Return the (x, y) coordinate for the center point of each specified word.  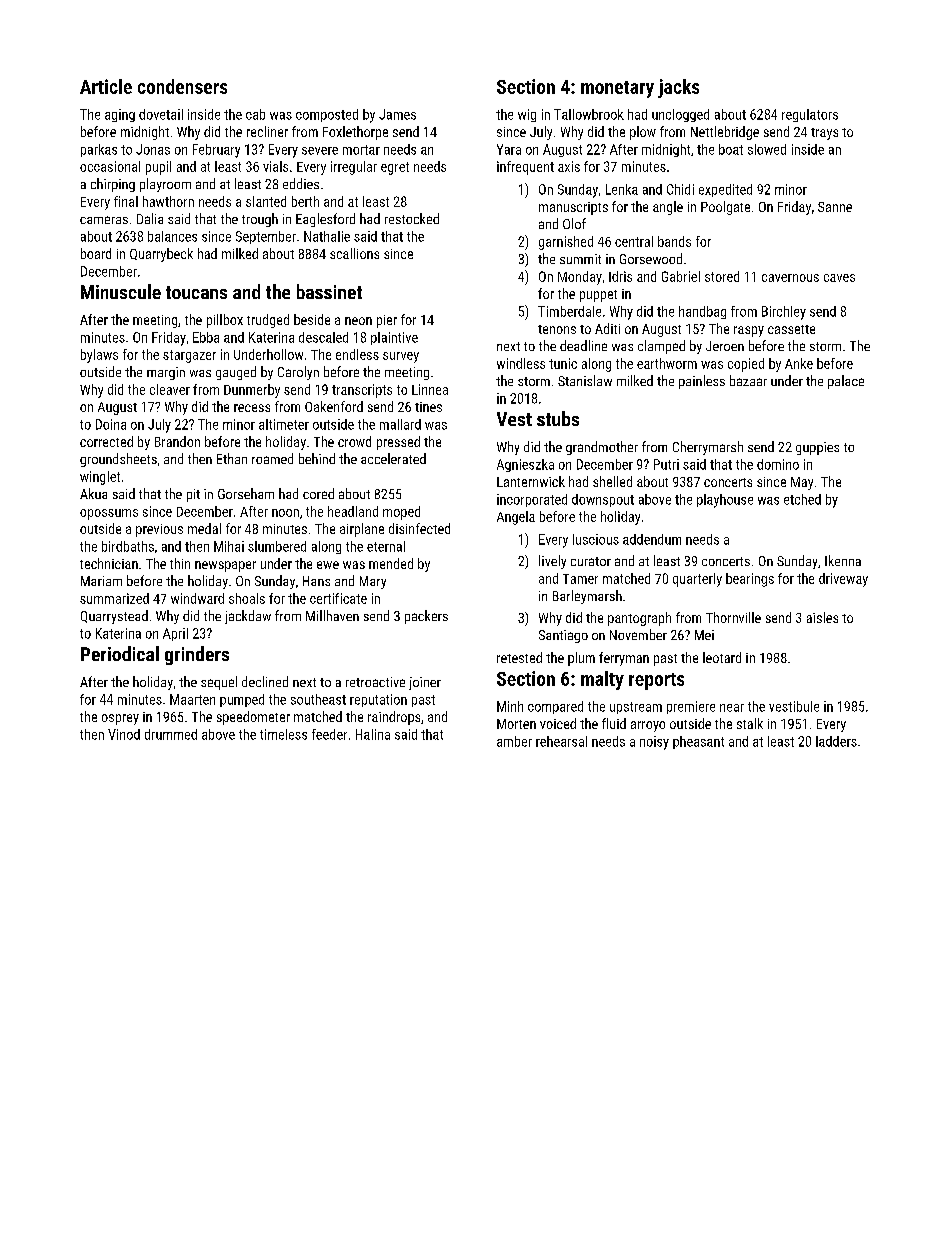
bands (674, 241)
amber (514, 741)
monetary (617, 89)
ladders (836, 741)
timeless (283, 734)
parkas (99, 150)
